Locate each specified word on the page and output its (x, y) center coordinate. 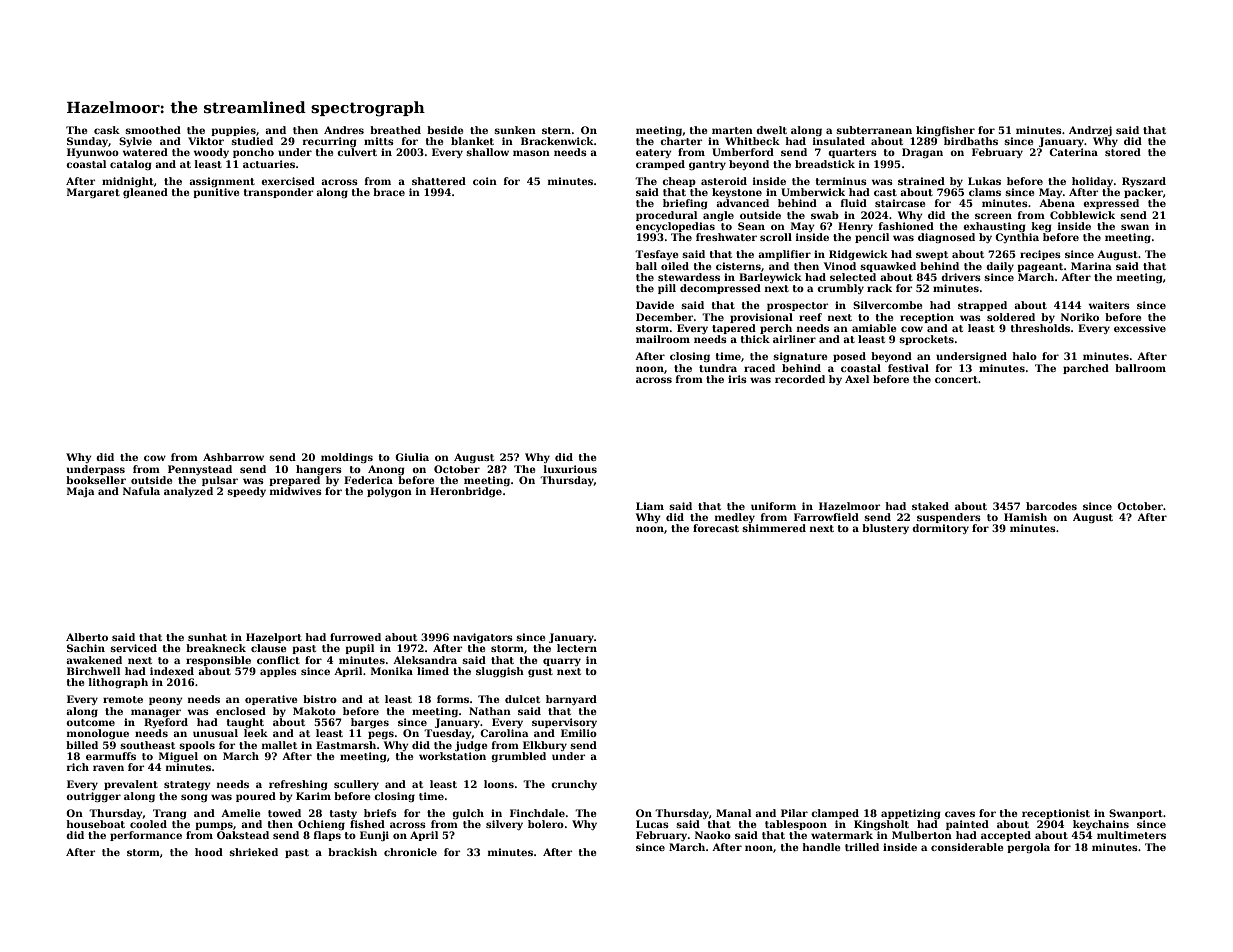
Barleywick (770, 278)
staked (930, 506)
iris (737, 379)
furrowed (355, 637)
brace (389, 192)
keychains (1101, 825)
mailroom (663, 339)
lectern (577, 648)
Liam (650, 506)
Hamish (1025, 517)
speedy (246, 492)
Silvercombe (887, 305)
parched (1086, 369)
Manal (733, 813)
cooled (148, 824)
